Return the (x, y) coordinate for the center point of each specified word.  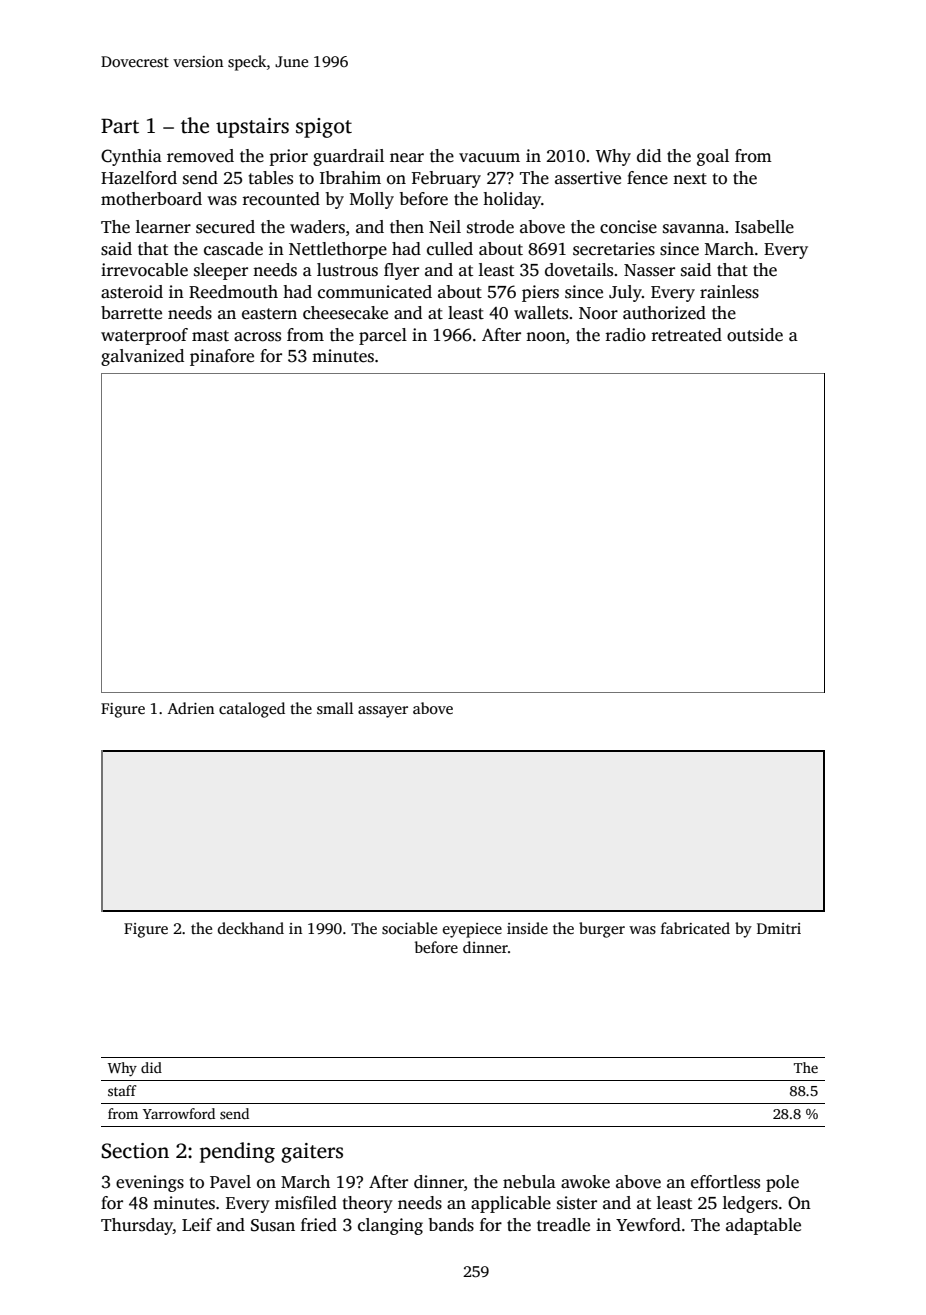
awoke (585, 1182)
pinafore (222, 357)
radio (625, 335)
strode (490, 227)
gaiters (312, 1153)
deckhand (251, 928)
